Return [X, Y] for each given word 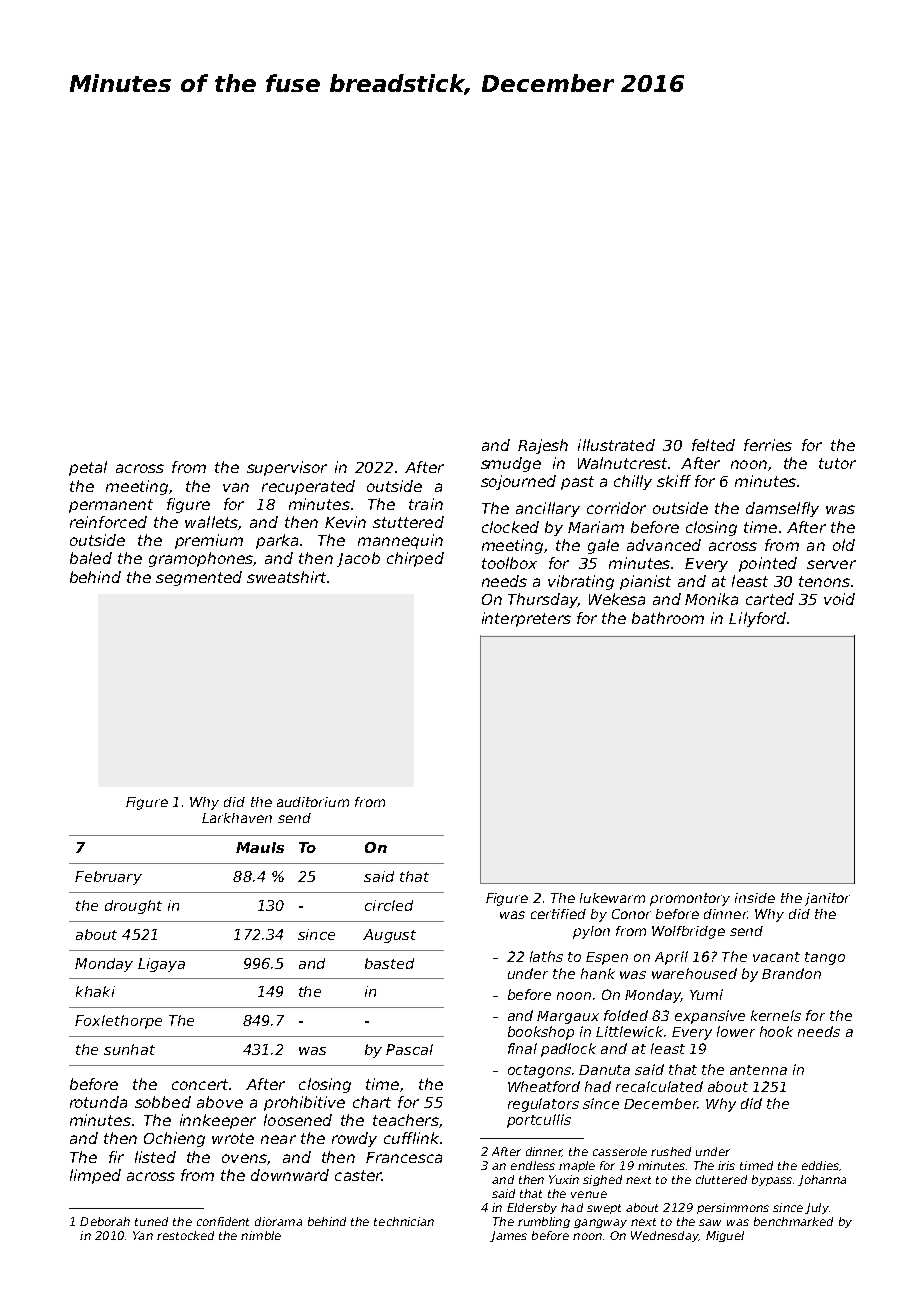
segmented [199, 578]
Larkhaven [237, 818]
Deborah [105, 1221]
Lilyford [757, 619]
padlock [568, 1050]
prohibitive [304, 1103]
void [839, 599]
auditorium [313, 802]
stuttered [408, 522]
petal [88, 468]
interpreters [526, 619]
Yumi [706, 994]
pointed [768, 564]
